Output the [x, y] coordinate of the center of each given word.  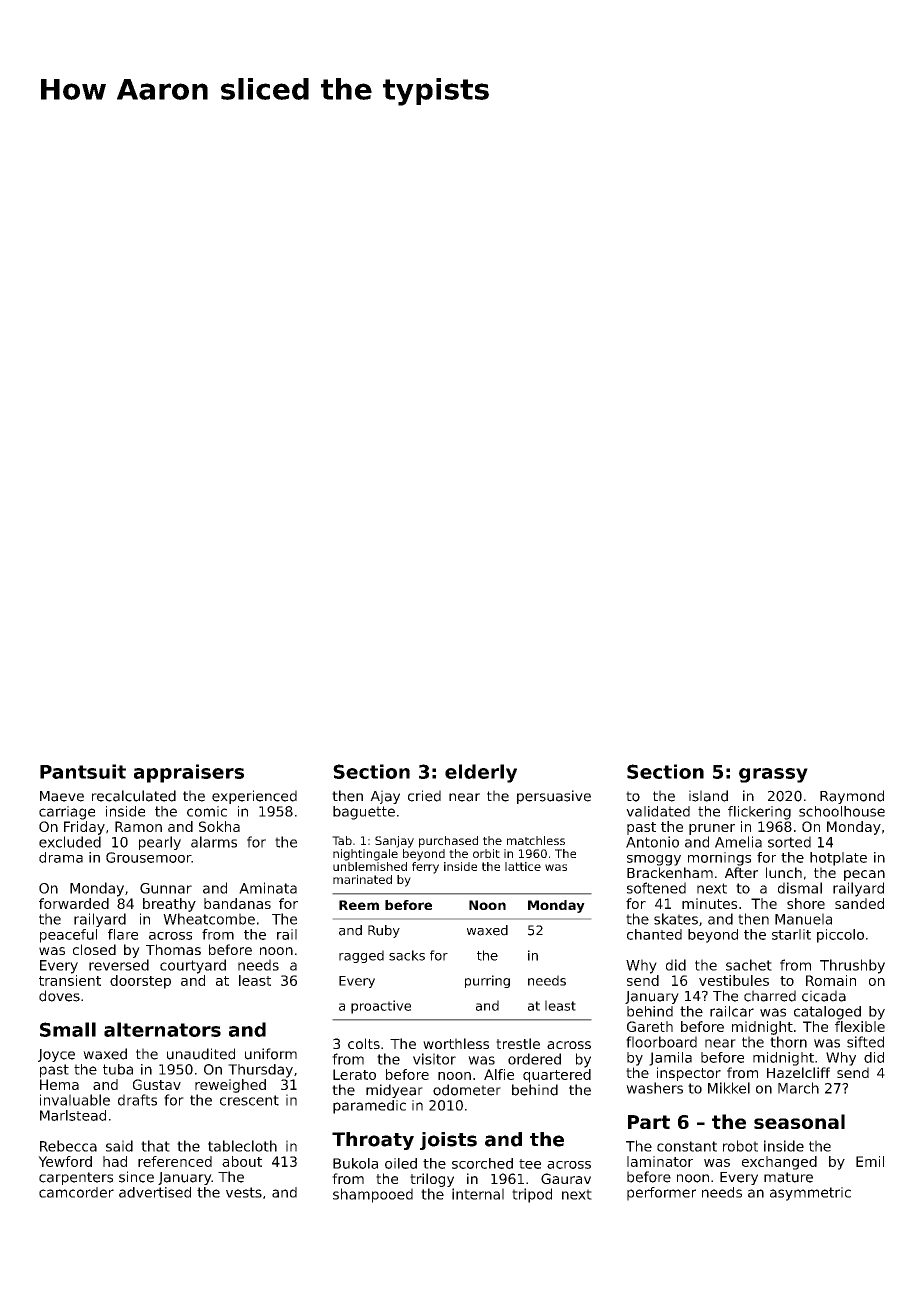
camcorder [76, 1192]
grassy [773, 775]
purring [487, 981]
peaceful [68, 936]
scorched [482, 1163]
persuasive [554, 797]
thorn [788, 1042]
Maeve [62, 796]
